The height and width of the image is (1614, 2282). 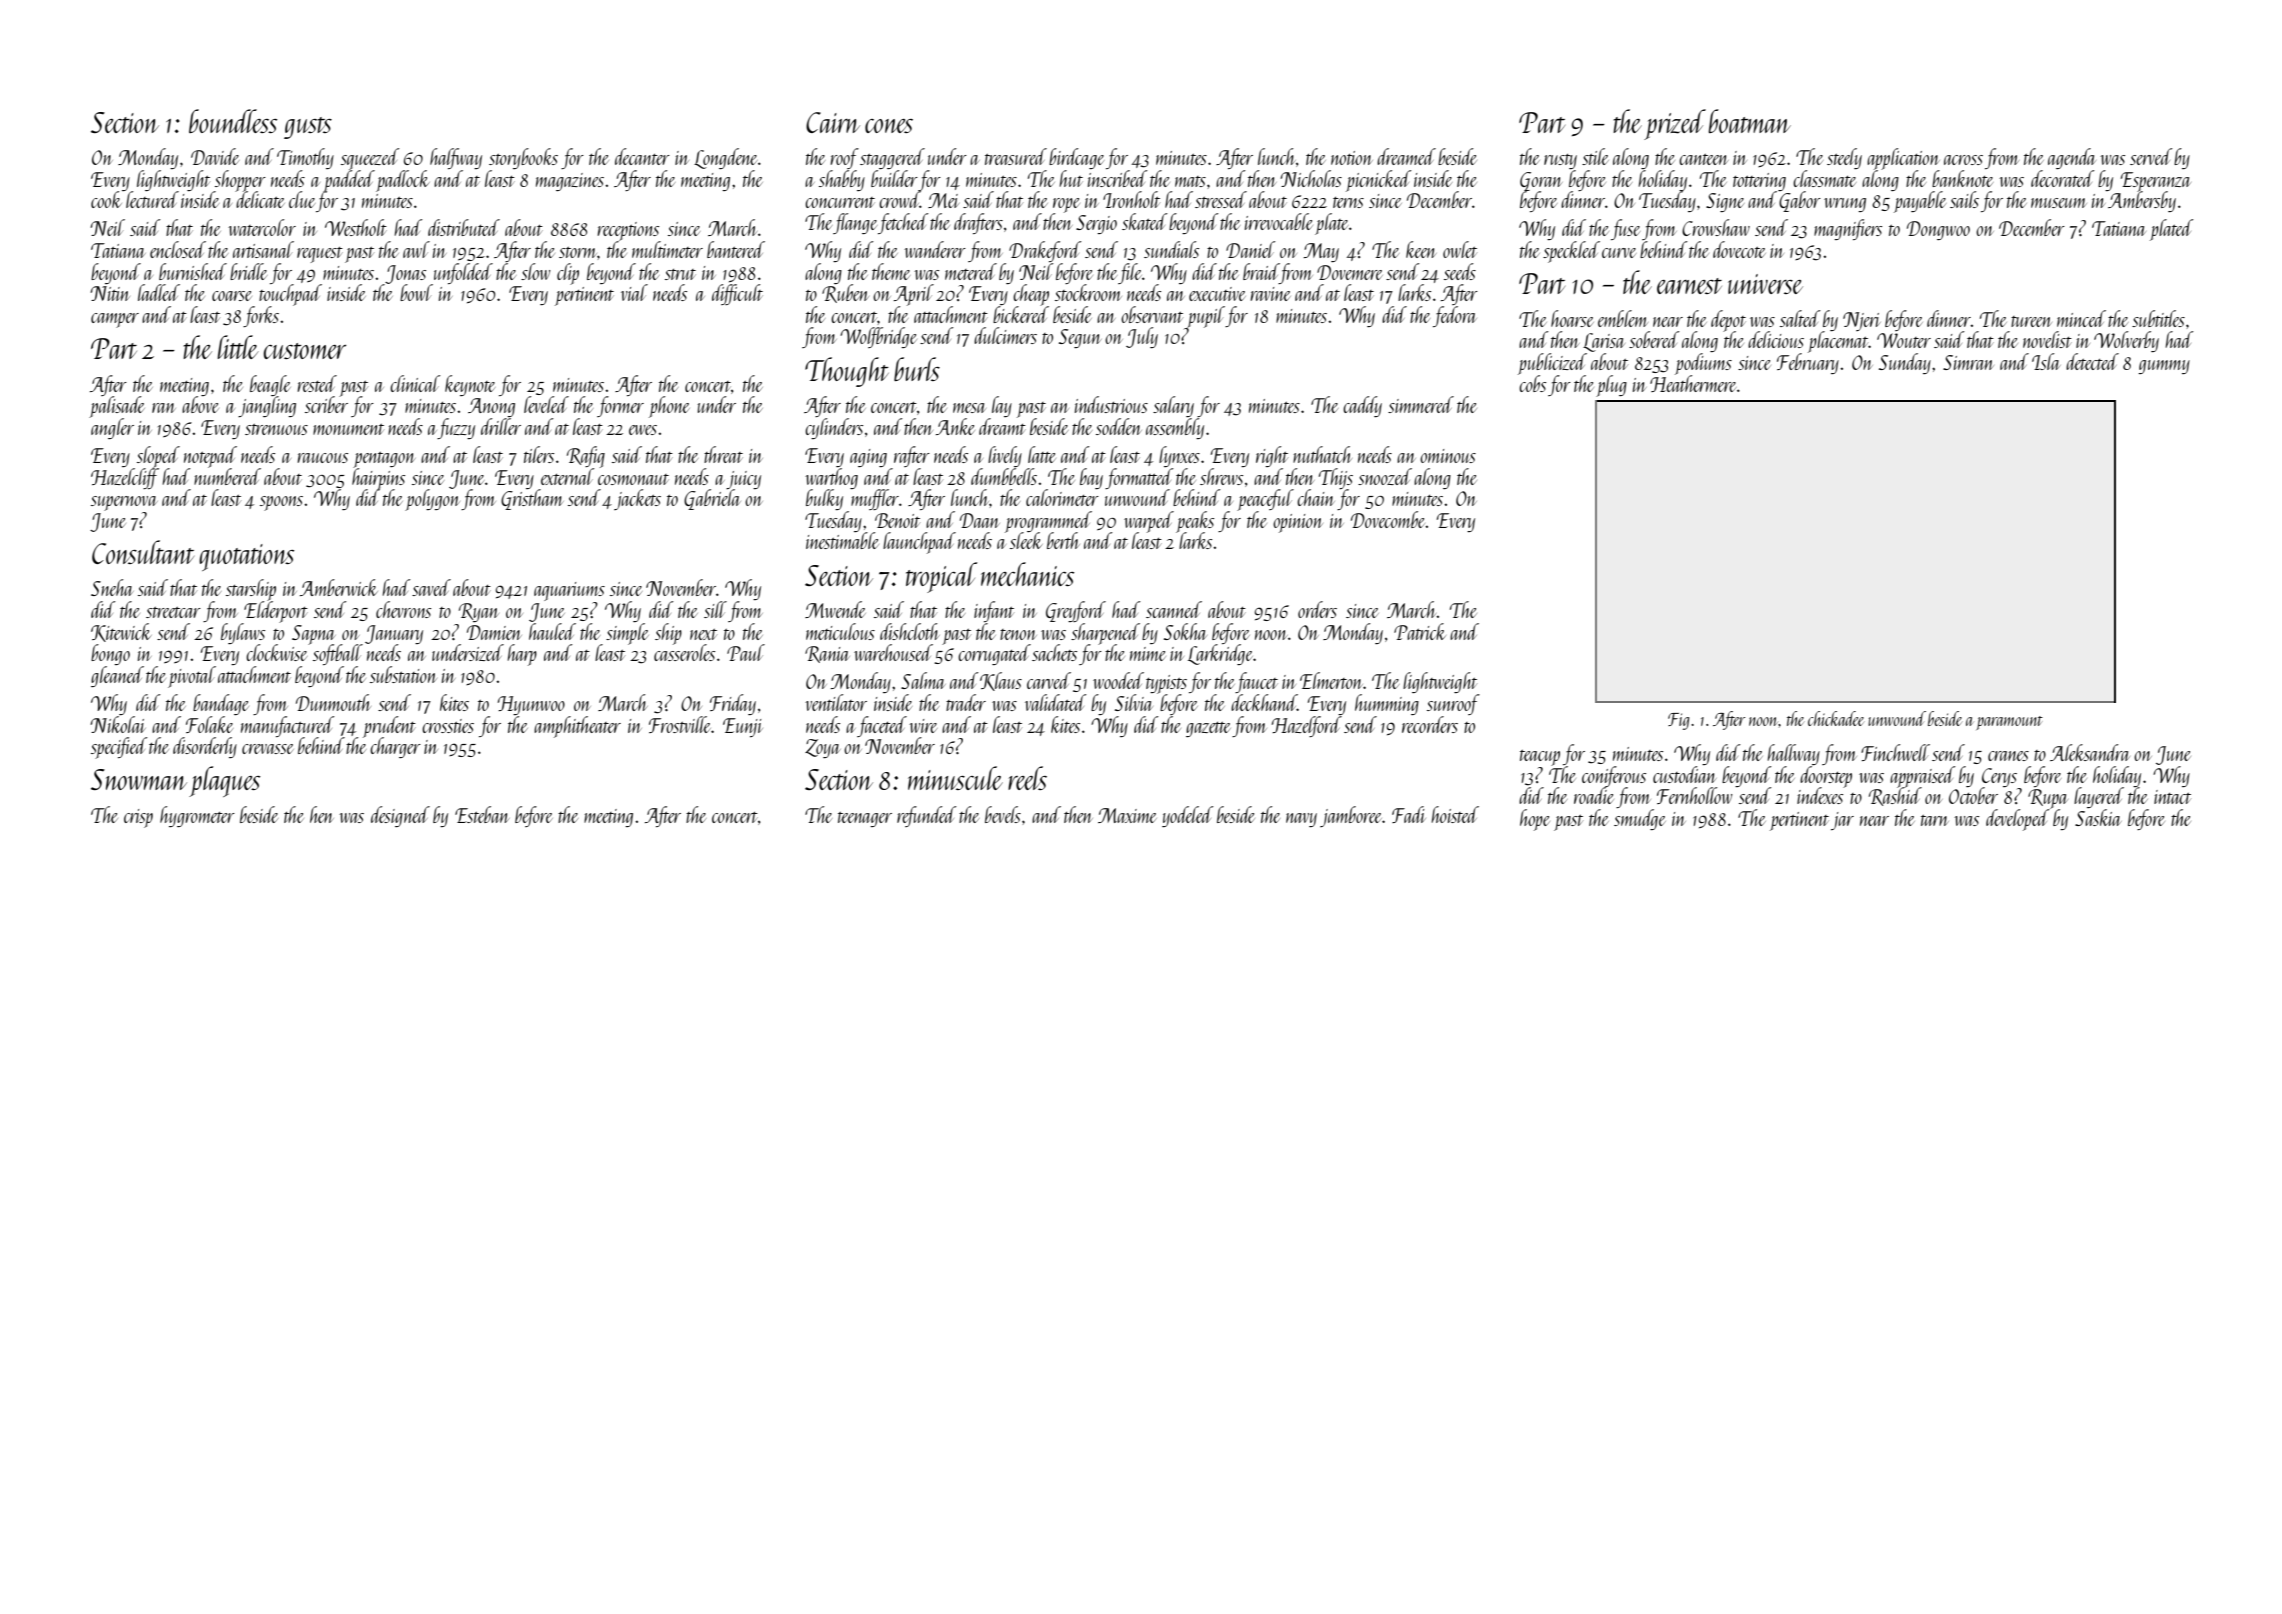 What do you see at coordinates (112, 587) in the image?
I see `Sneha` at bounding box center [112, 587].
